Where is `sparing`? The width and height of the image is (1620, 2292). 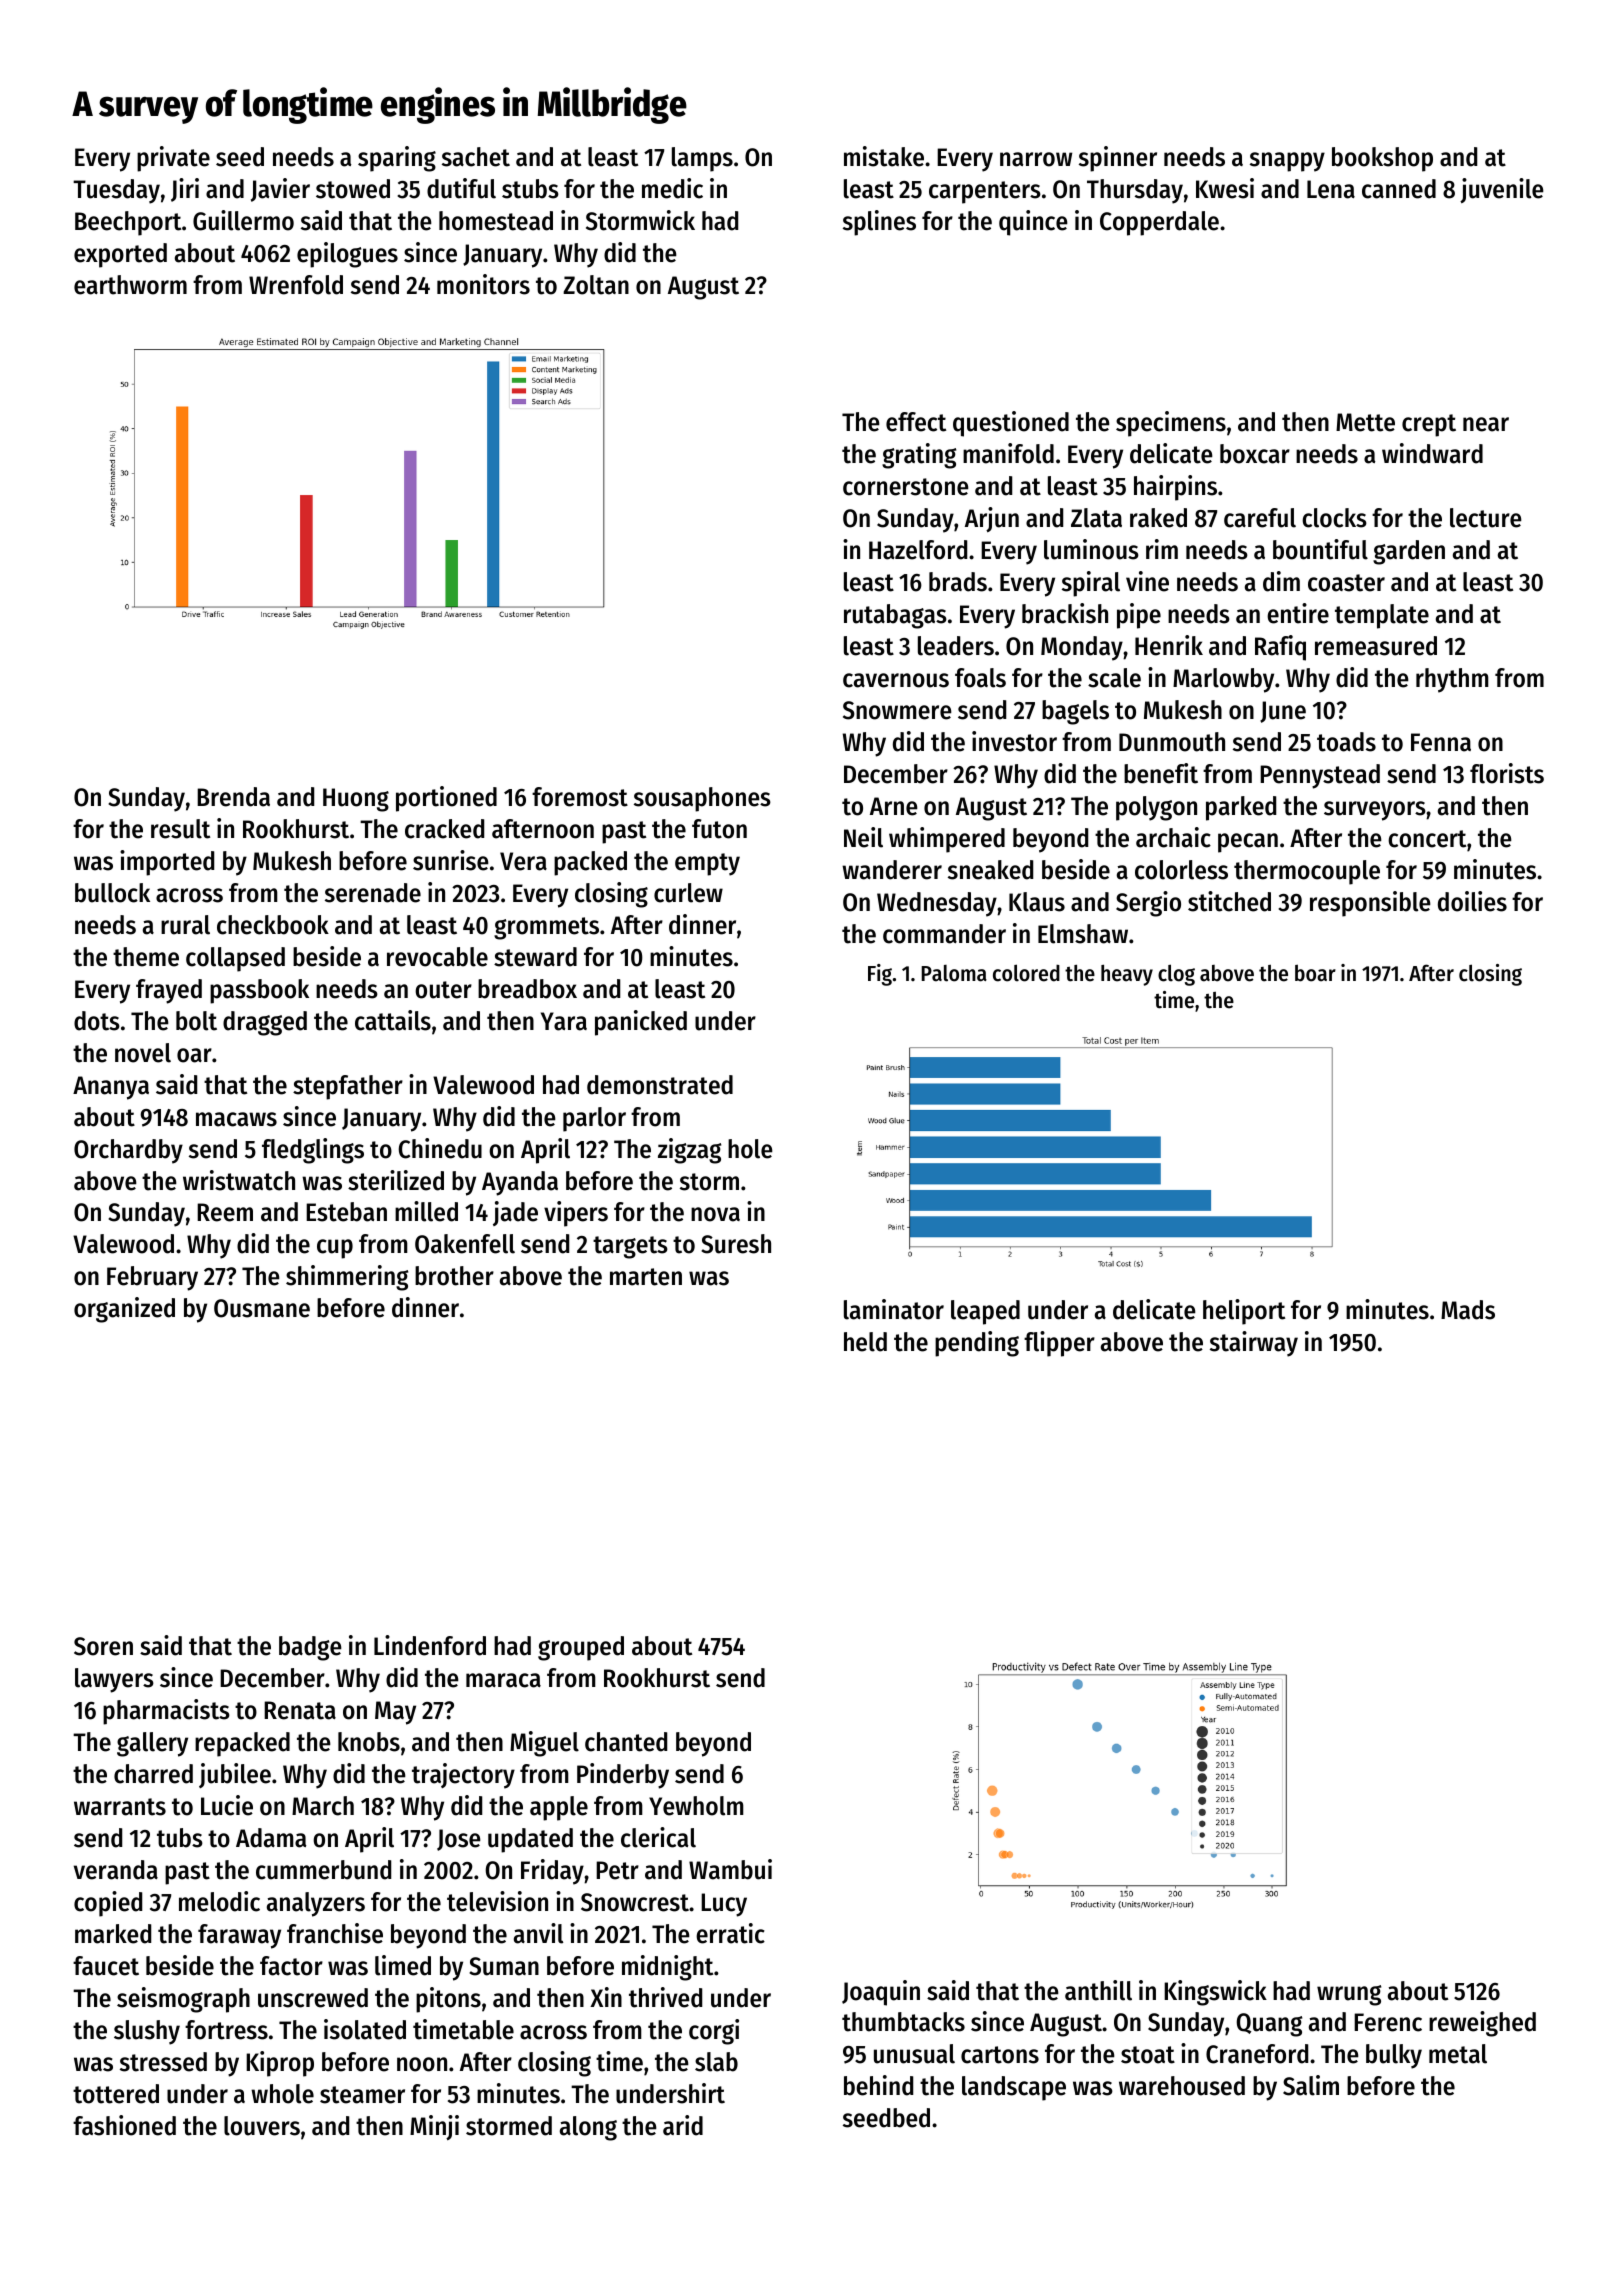
sparing is located at coordinates (397, 159).
